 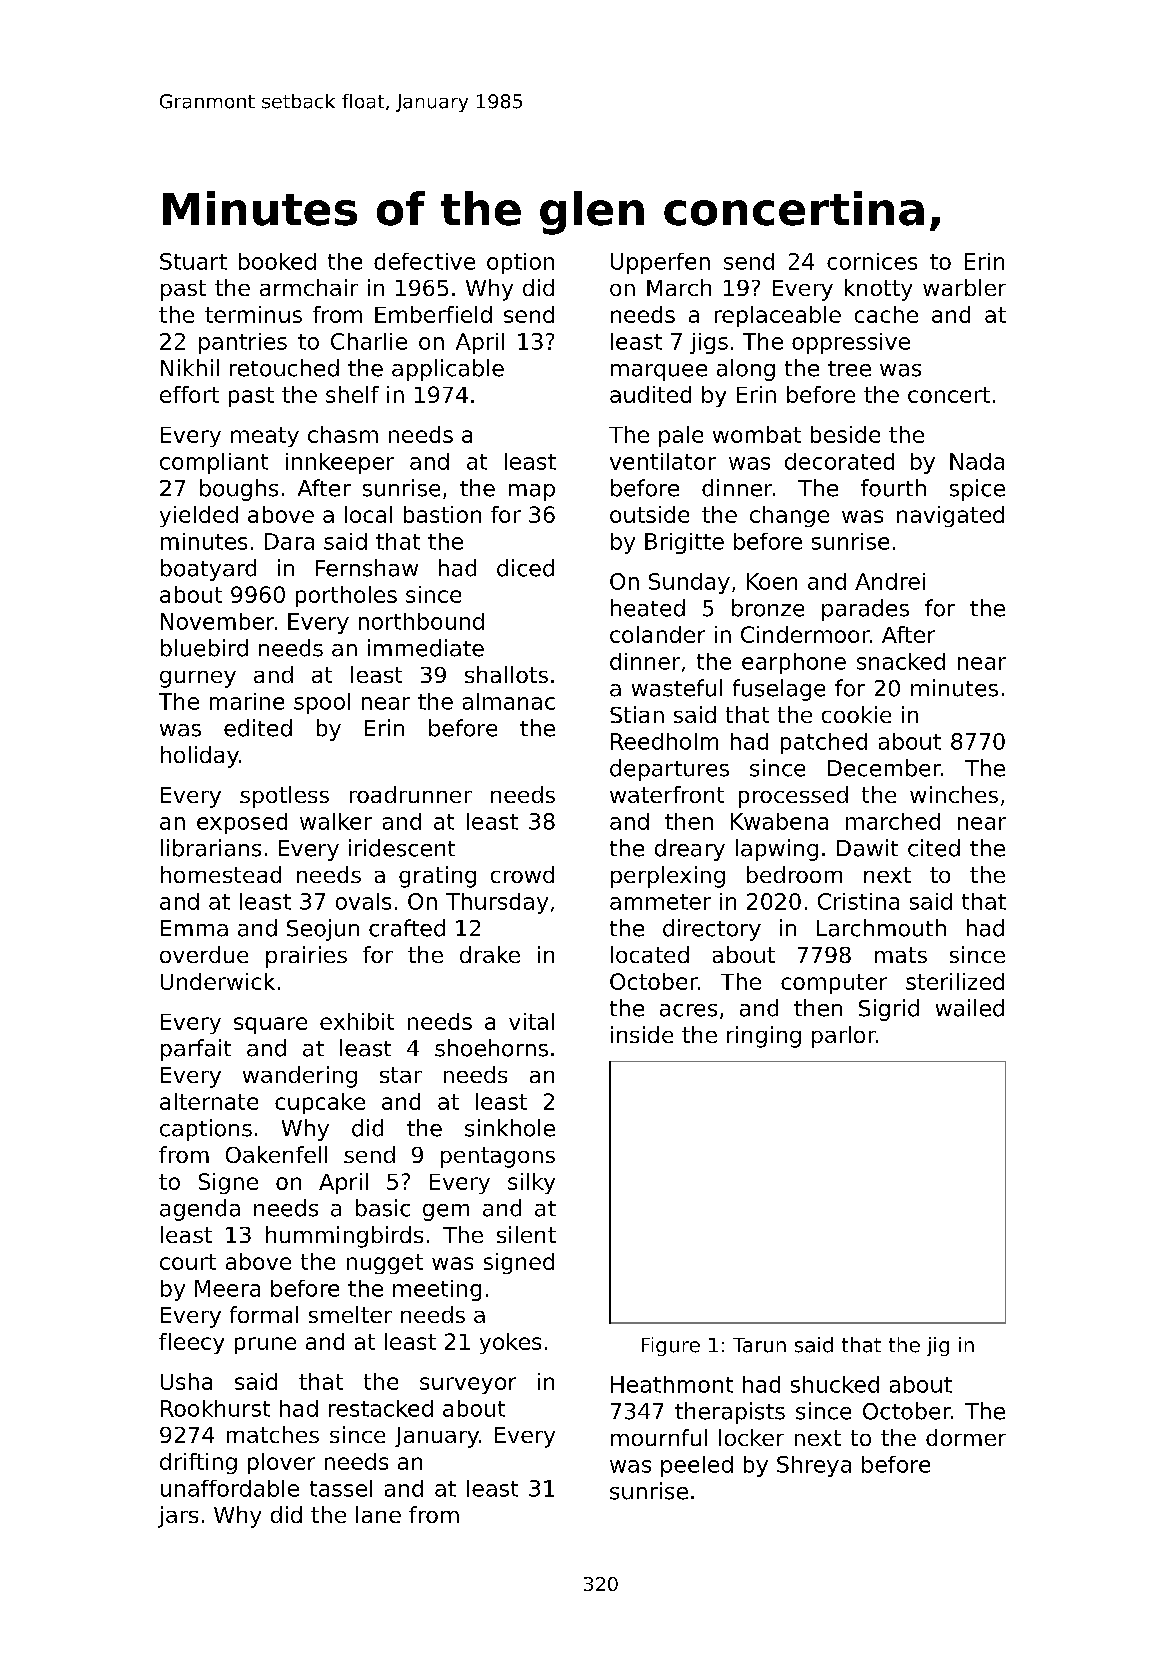 What do you see at coordinates (522, 874) in the image?
I see `crowd` at bounding box center [522, 874].
